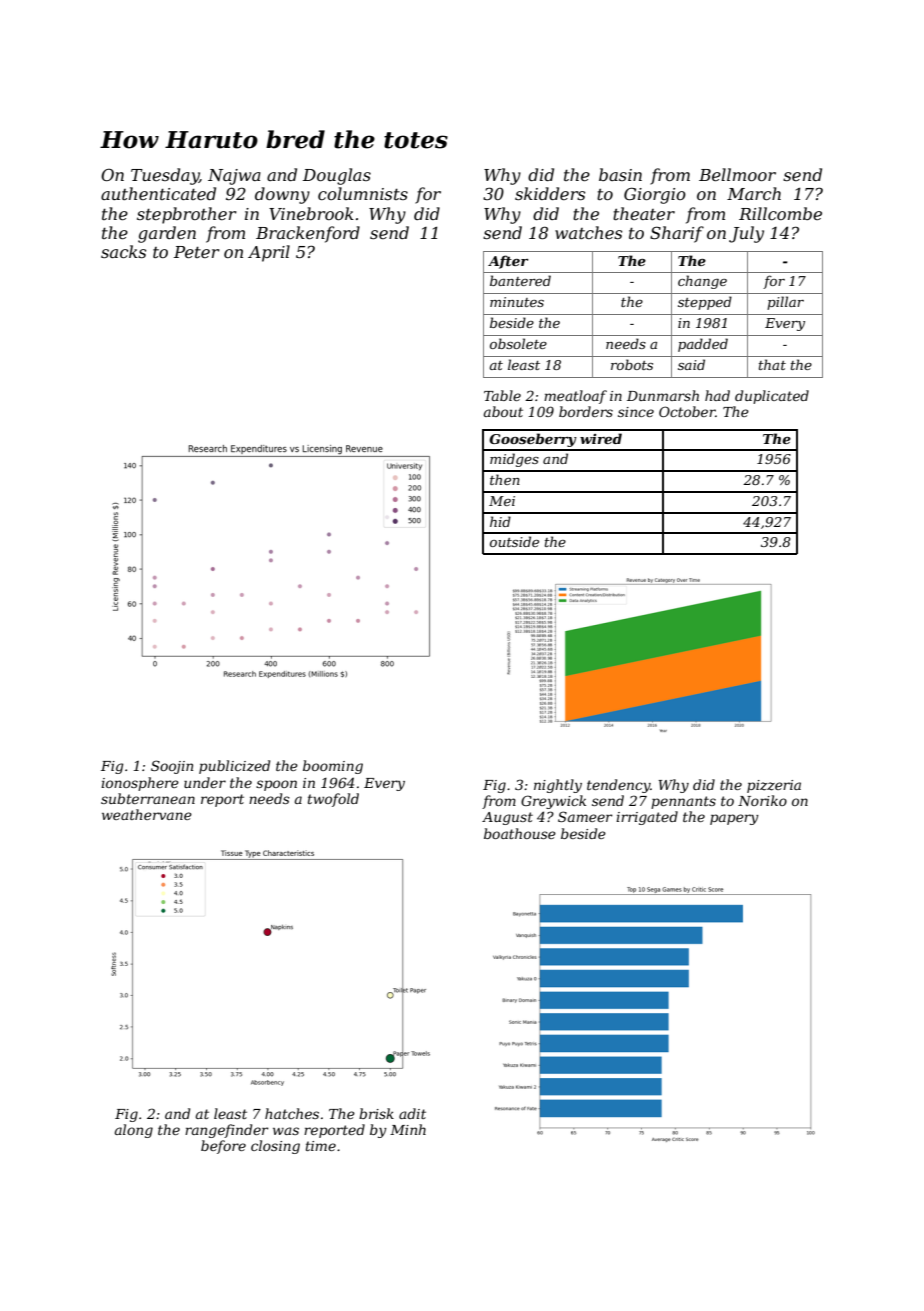  What do you see at coordinates (363, 193) in the screenshot?
I see `columnists` at bounding box center [363, 193].
